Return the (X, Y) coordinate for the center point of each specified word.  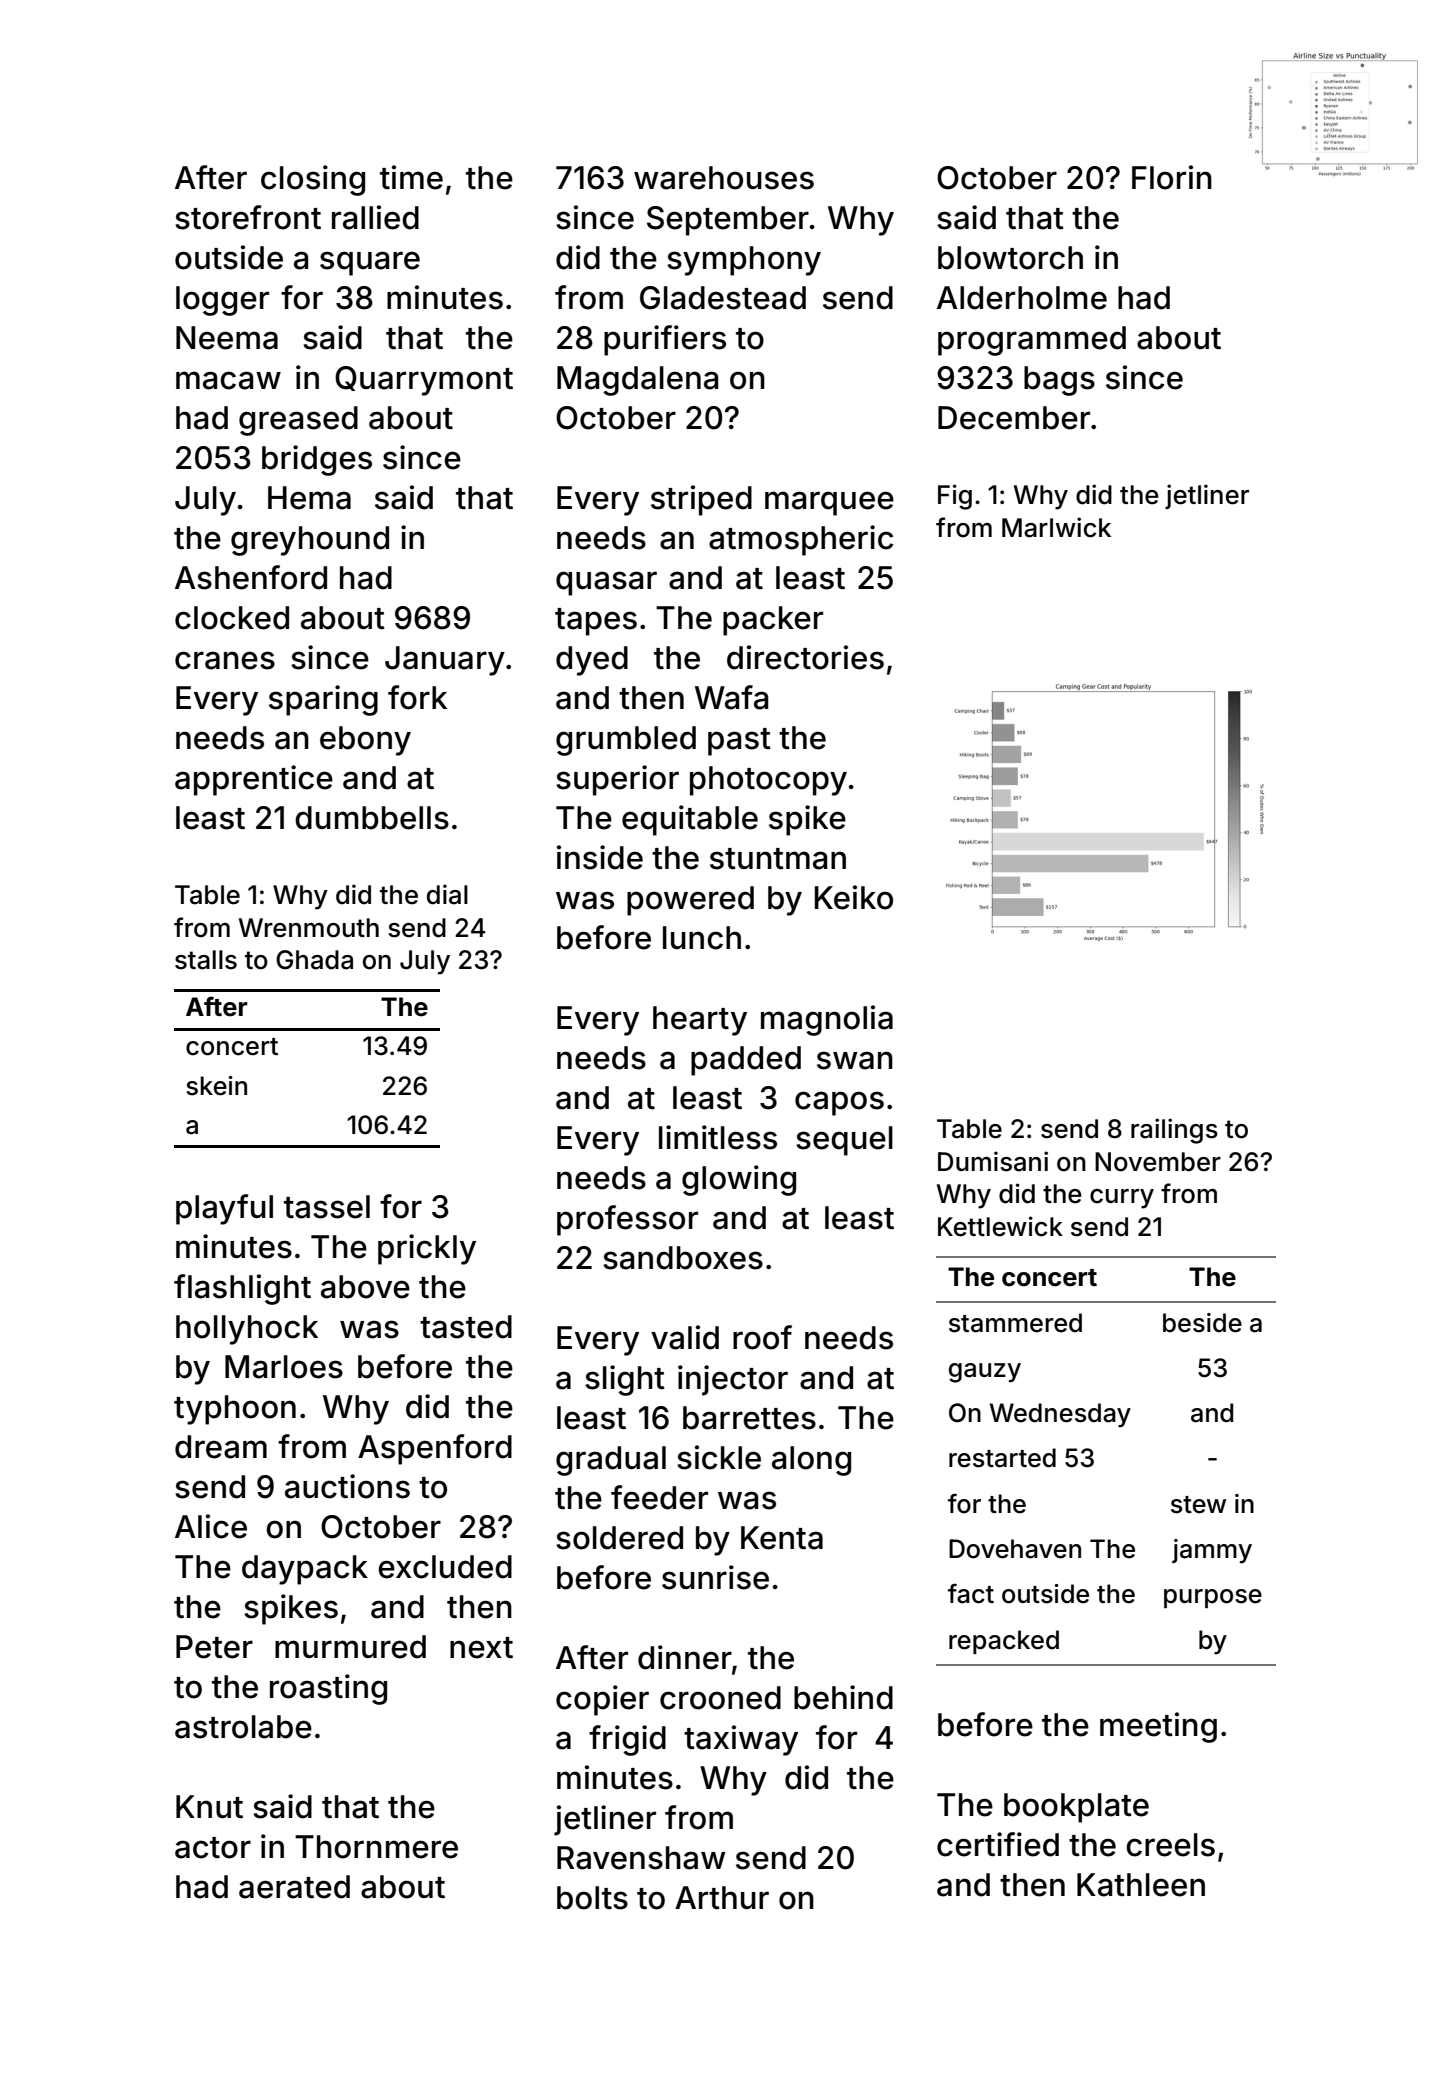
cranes (225, 660)
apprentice (254, 780)
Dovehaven (1015, 1549)
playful (224, 1209)
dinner (685, 1657)
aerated (294, 1887)
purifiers (665, 340)
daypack (305, 1570)
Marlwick (1056, 527)
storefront (248, 217)
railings (1174, 1131)
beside (1202, 1323)
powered (690, 901)
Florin (1172, 177)
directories (805, 657)
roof (762, 1337)
